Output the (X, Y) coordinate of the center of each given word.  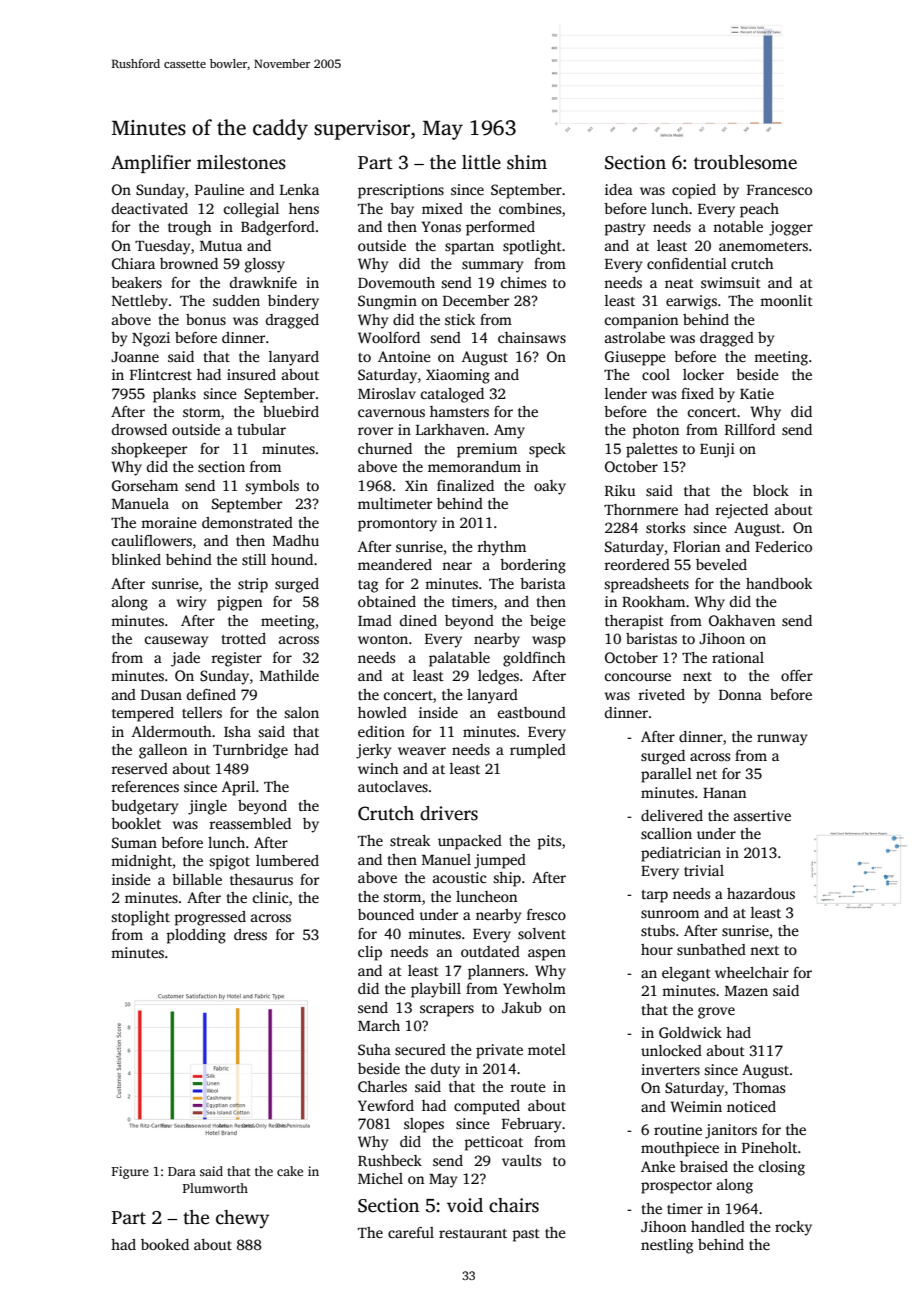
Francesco (779, 190)
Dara (182, 1171)
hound (292, 559)
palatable (459, 659)
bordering (533, 566)
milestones (241, 162)
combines (530, 208)
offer (797, 675)
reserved (139, 768)
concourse (638, 677)
